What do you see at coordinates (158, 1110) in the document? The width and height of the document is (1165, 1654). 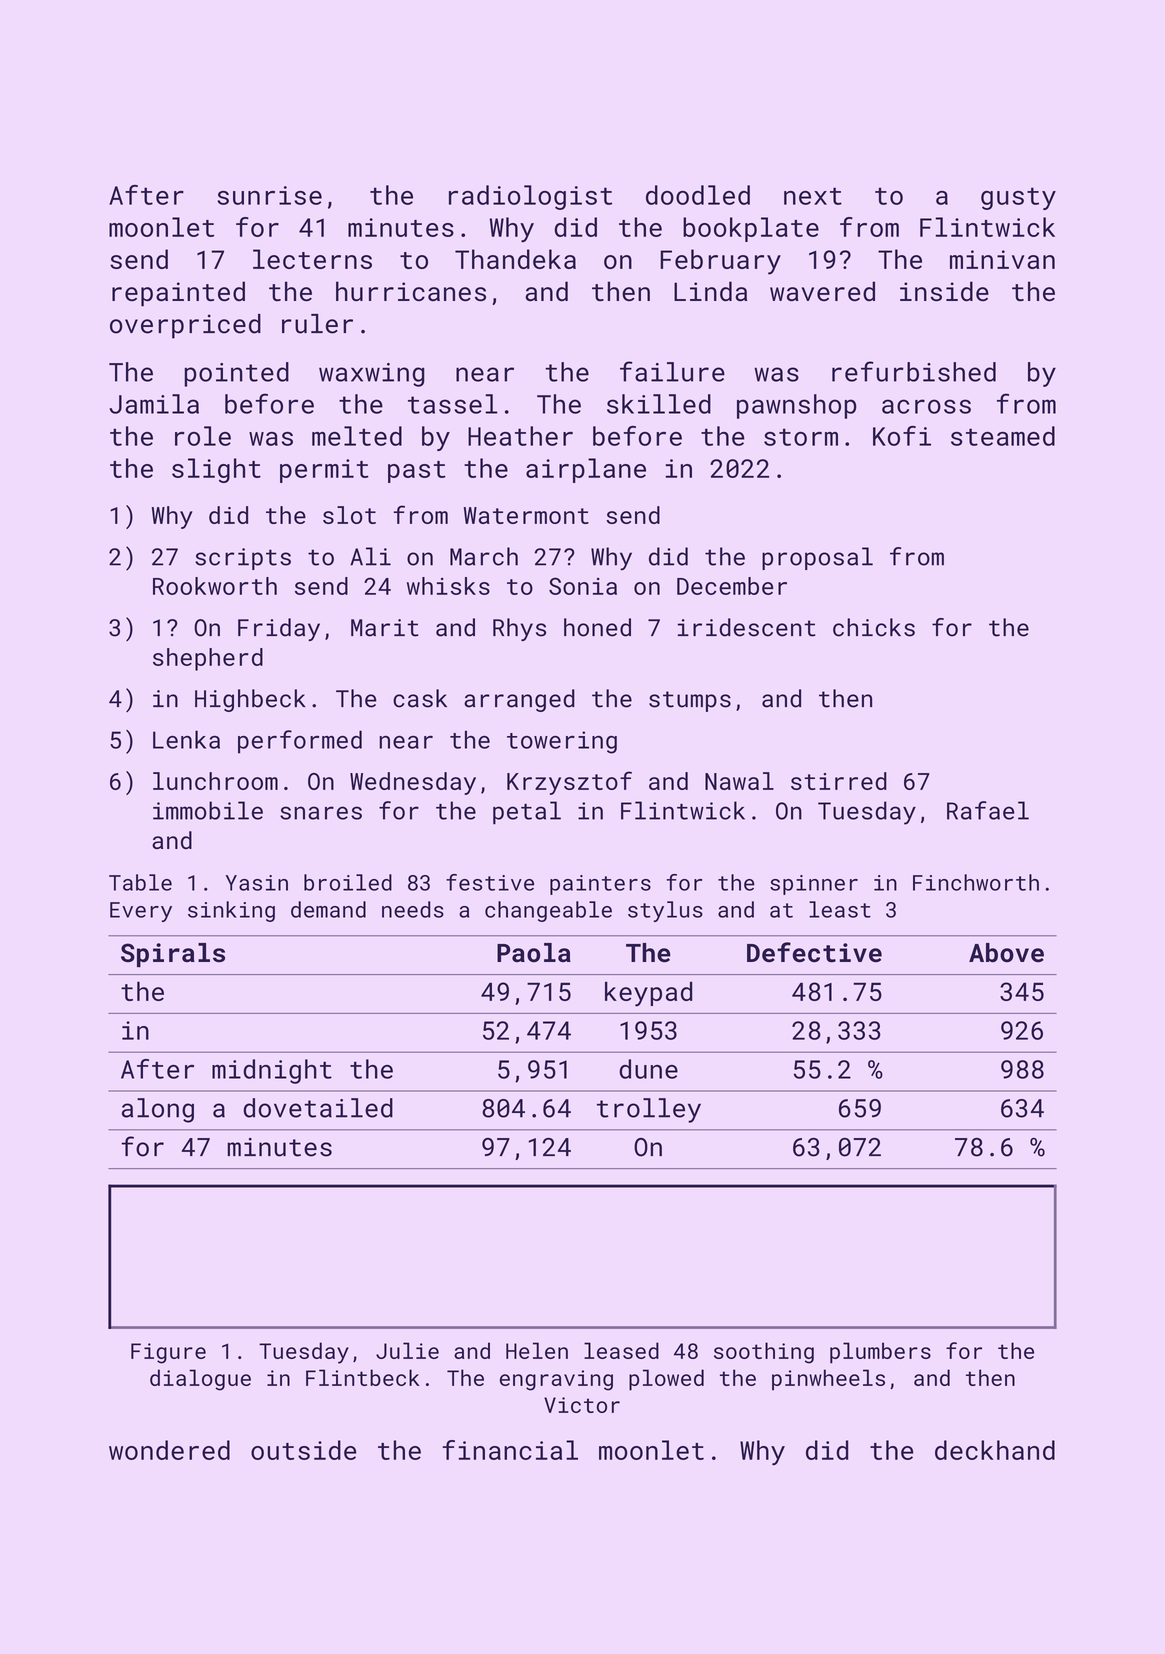 I see `along` at bounding box center [158, 1110].
